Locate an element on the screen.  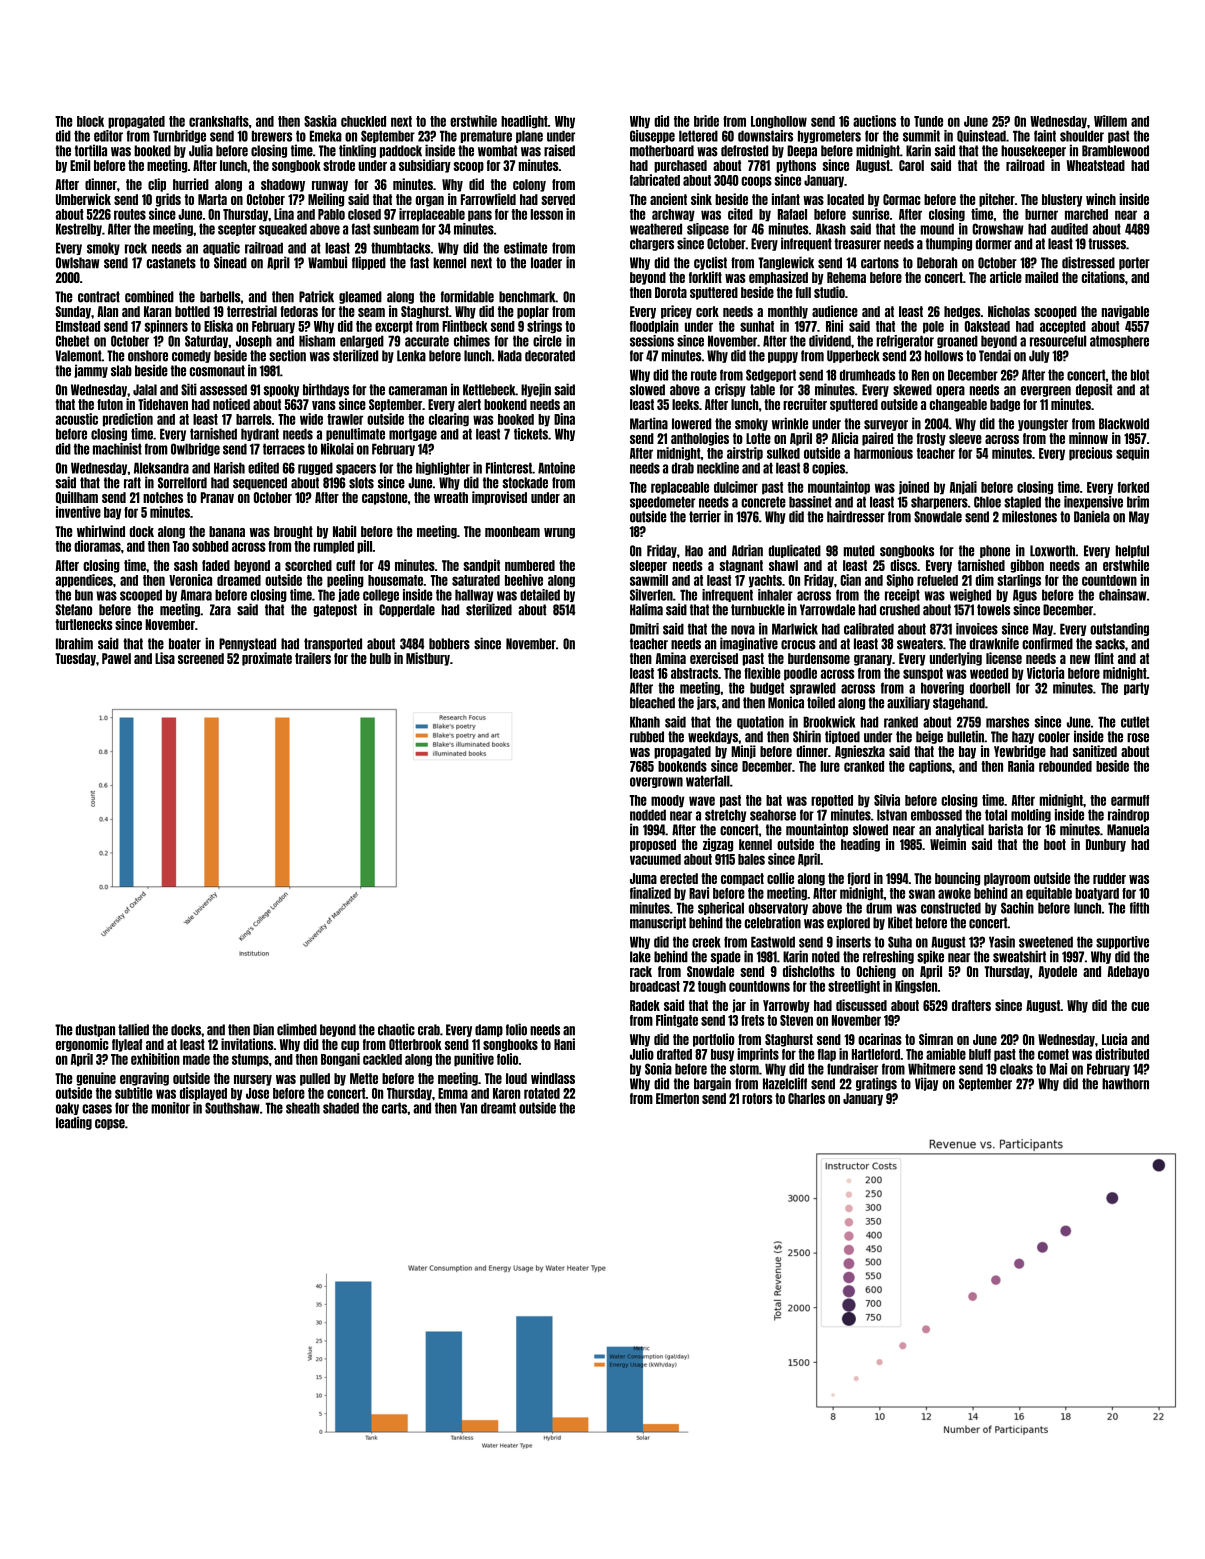
earmuff is located at coordinates (1130, 800).
